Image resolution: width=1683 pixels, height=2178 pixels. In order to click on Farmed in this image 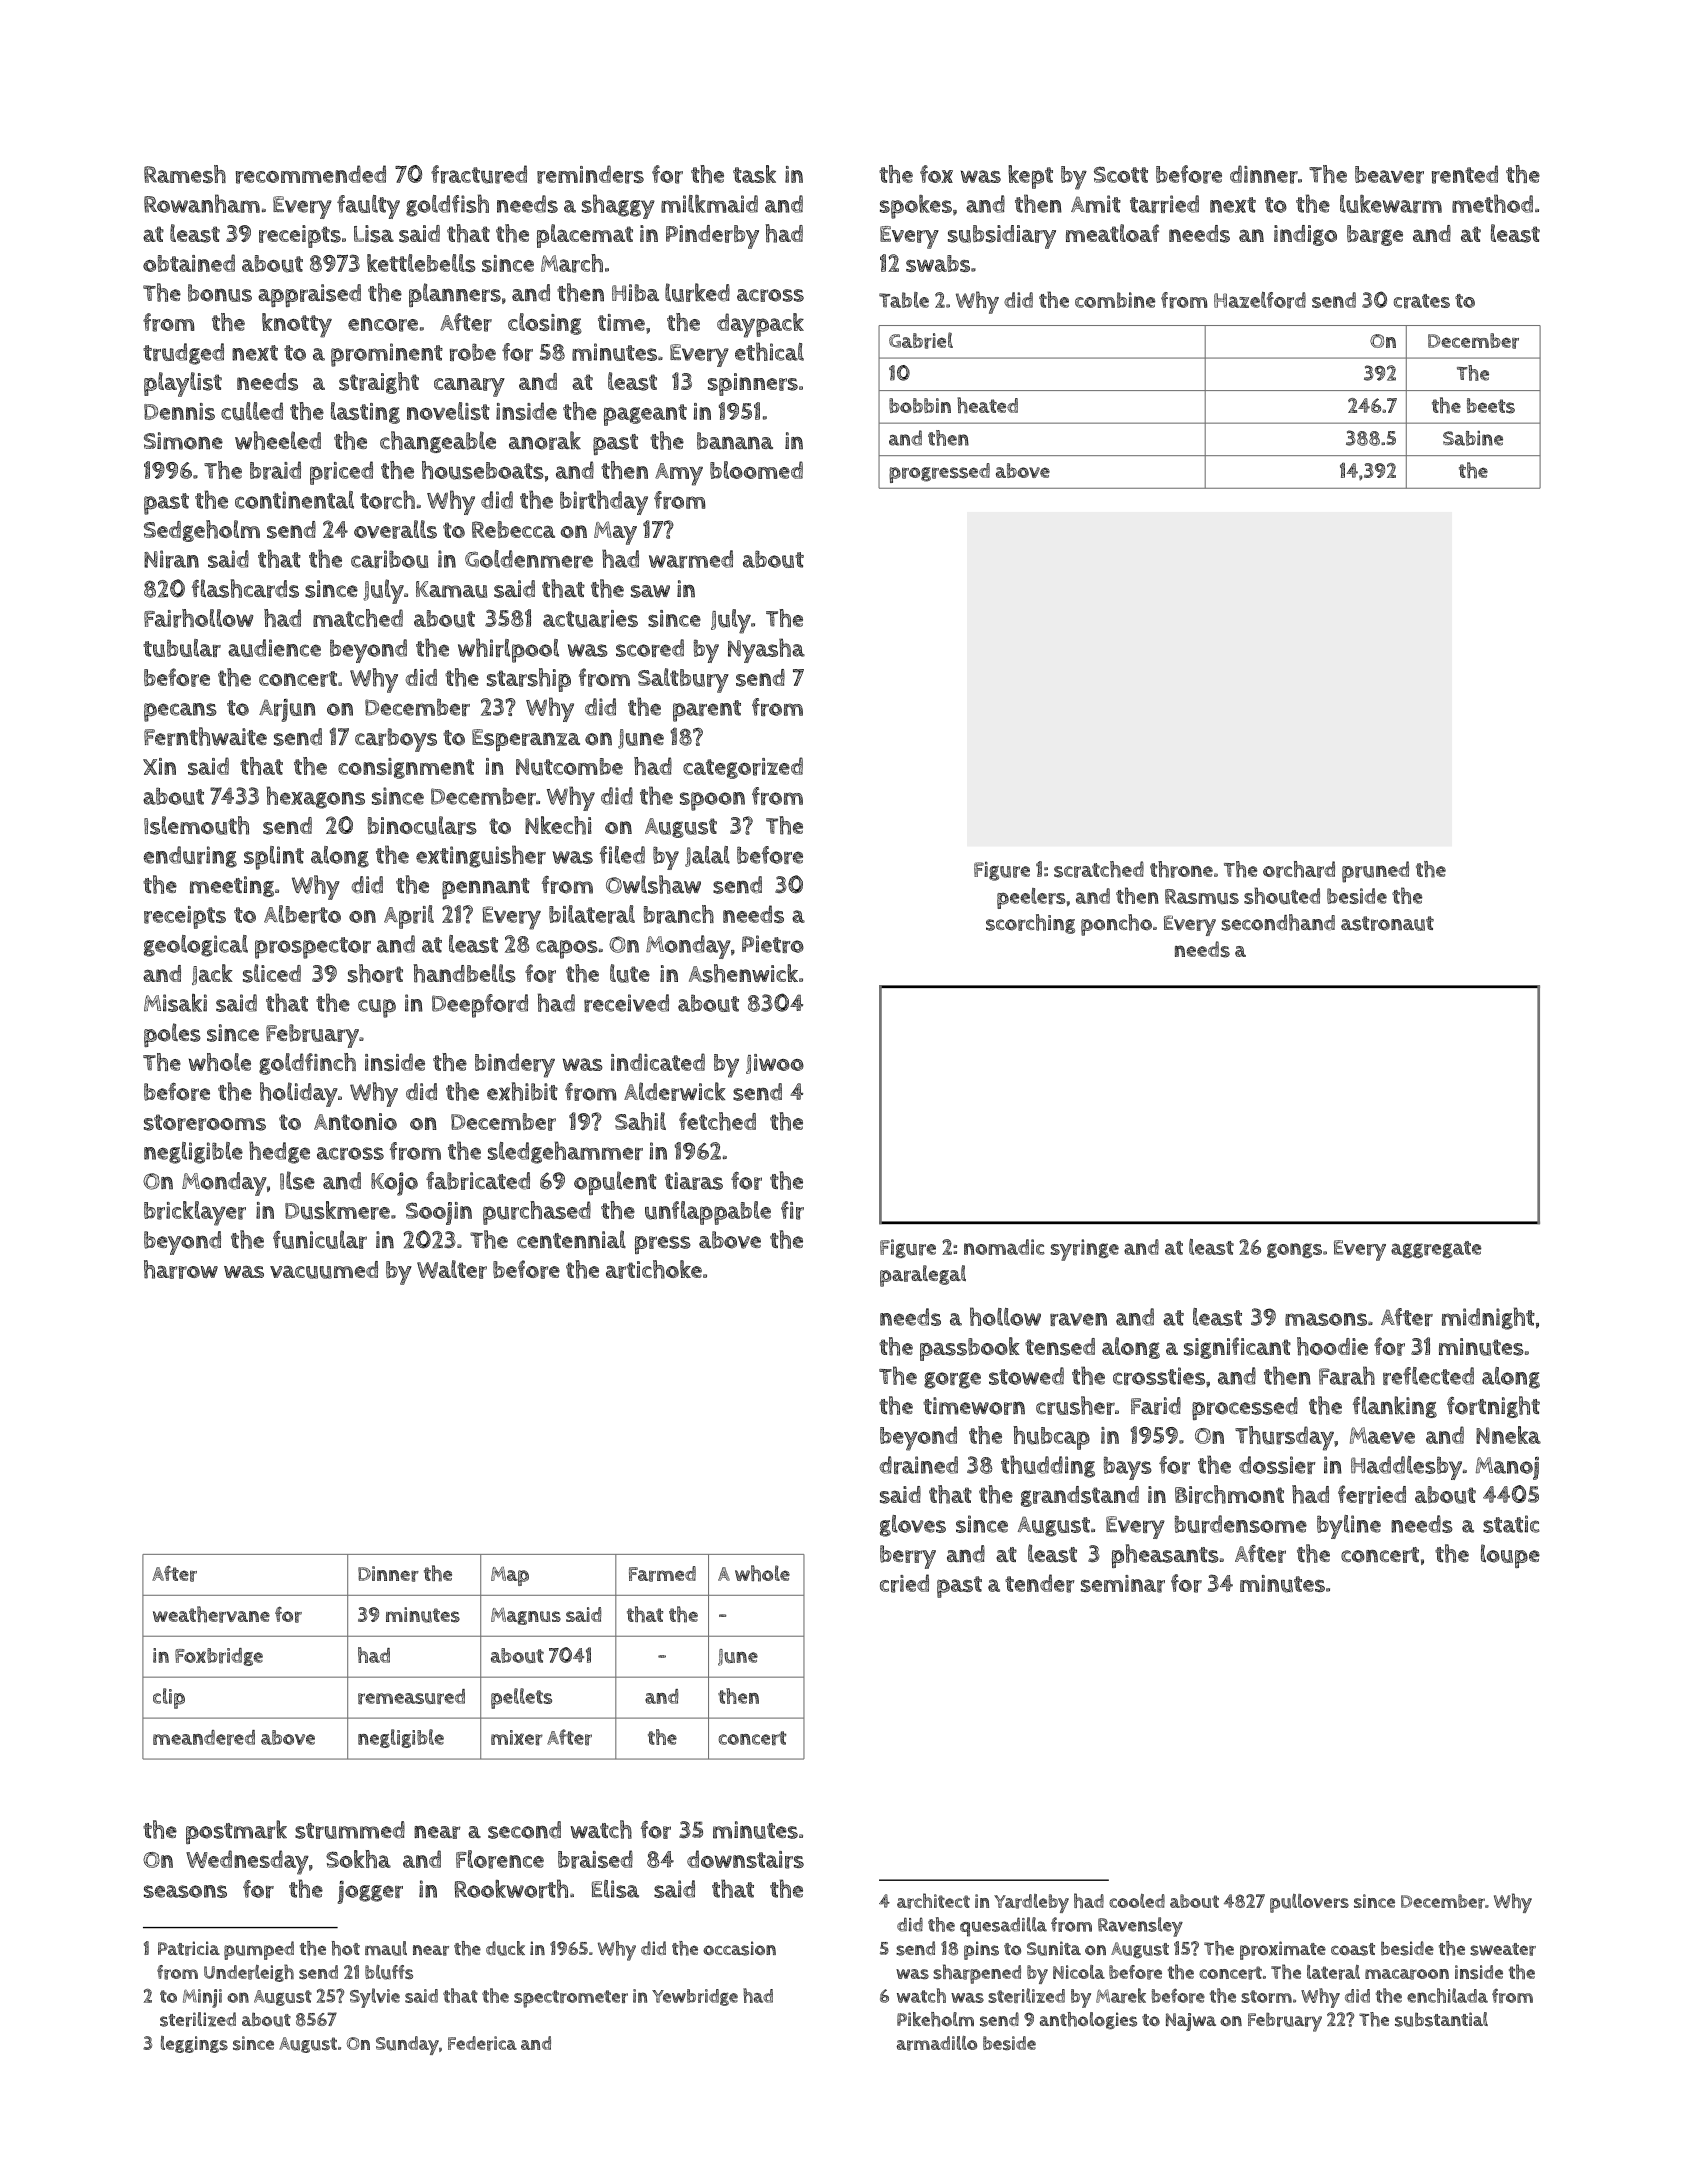, I will do `click(662, 1574)`.
